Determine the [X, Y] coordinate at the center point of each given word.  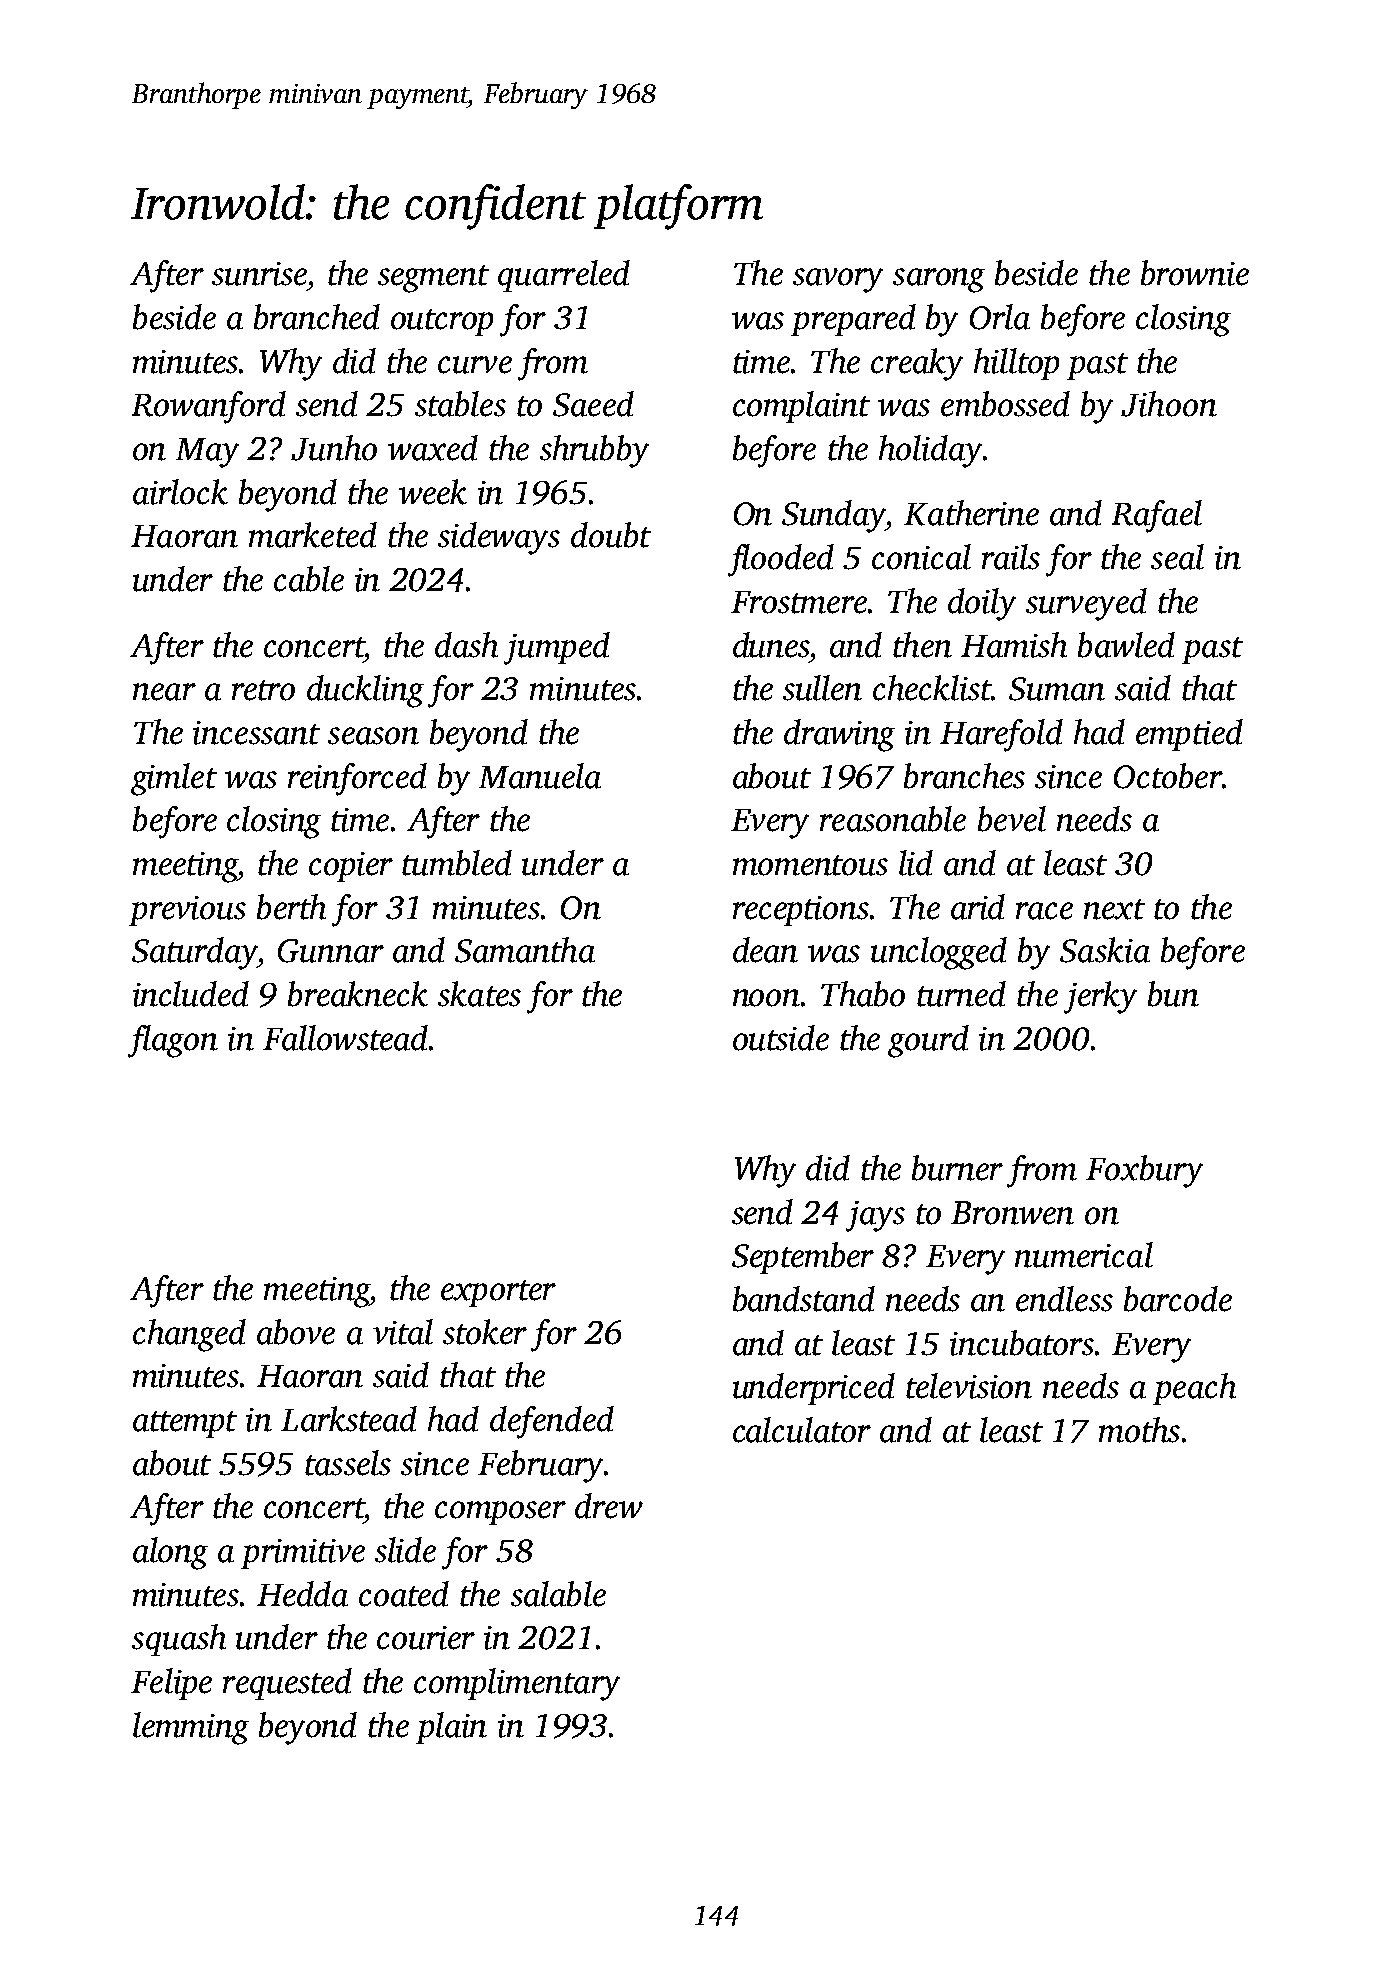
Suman [1057, 689]
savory [838, 280]
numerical [1084, 1255]
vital [403, 1332]
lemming [191, 1728]
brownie [1195, 273]
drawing [839, 735]
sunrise [259, 274]
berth [291, 907]
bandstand [804, 1299]
